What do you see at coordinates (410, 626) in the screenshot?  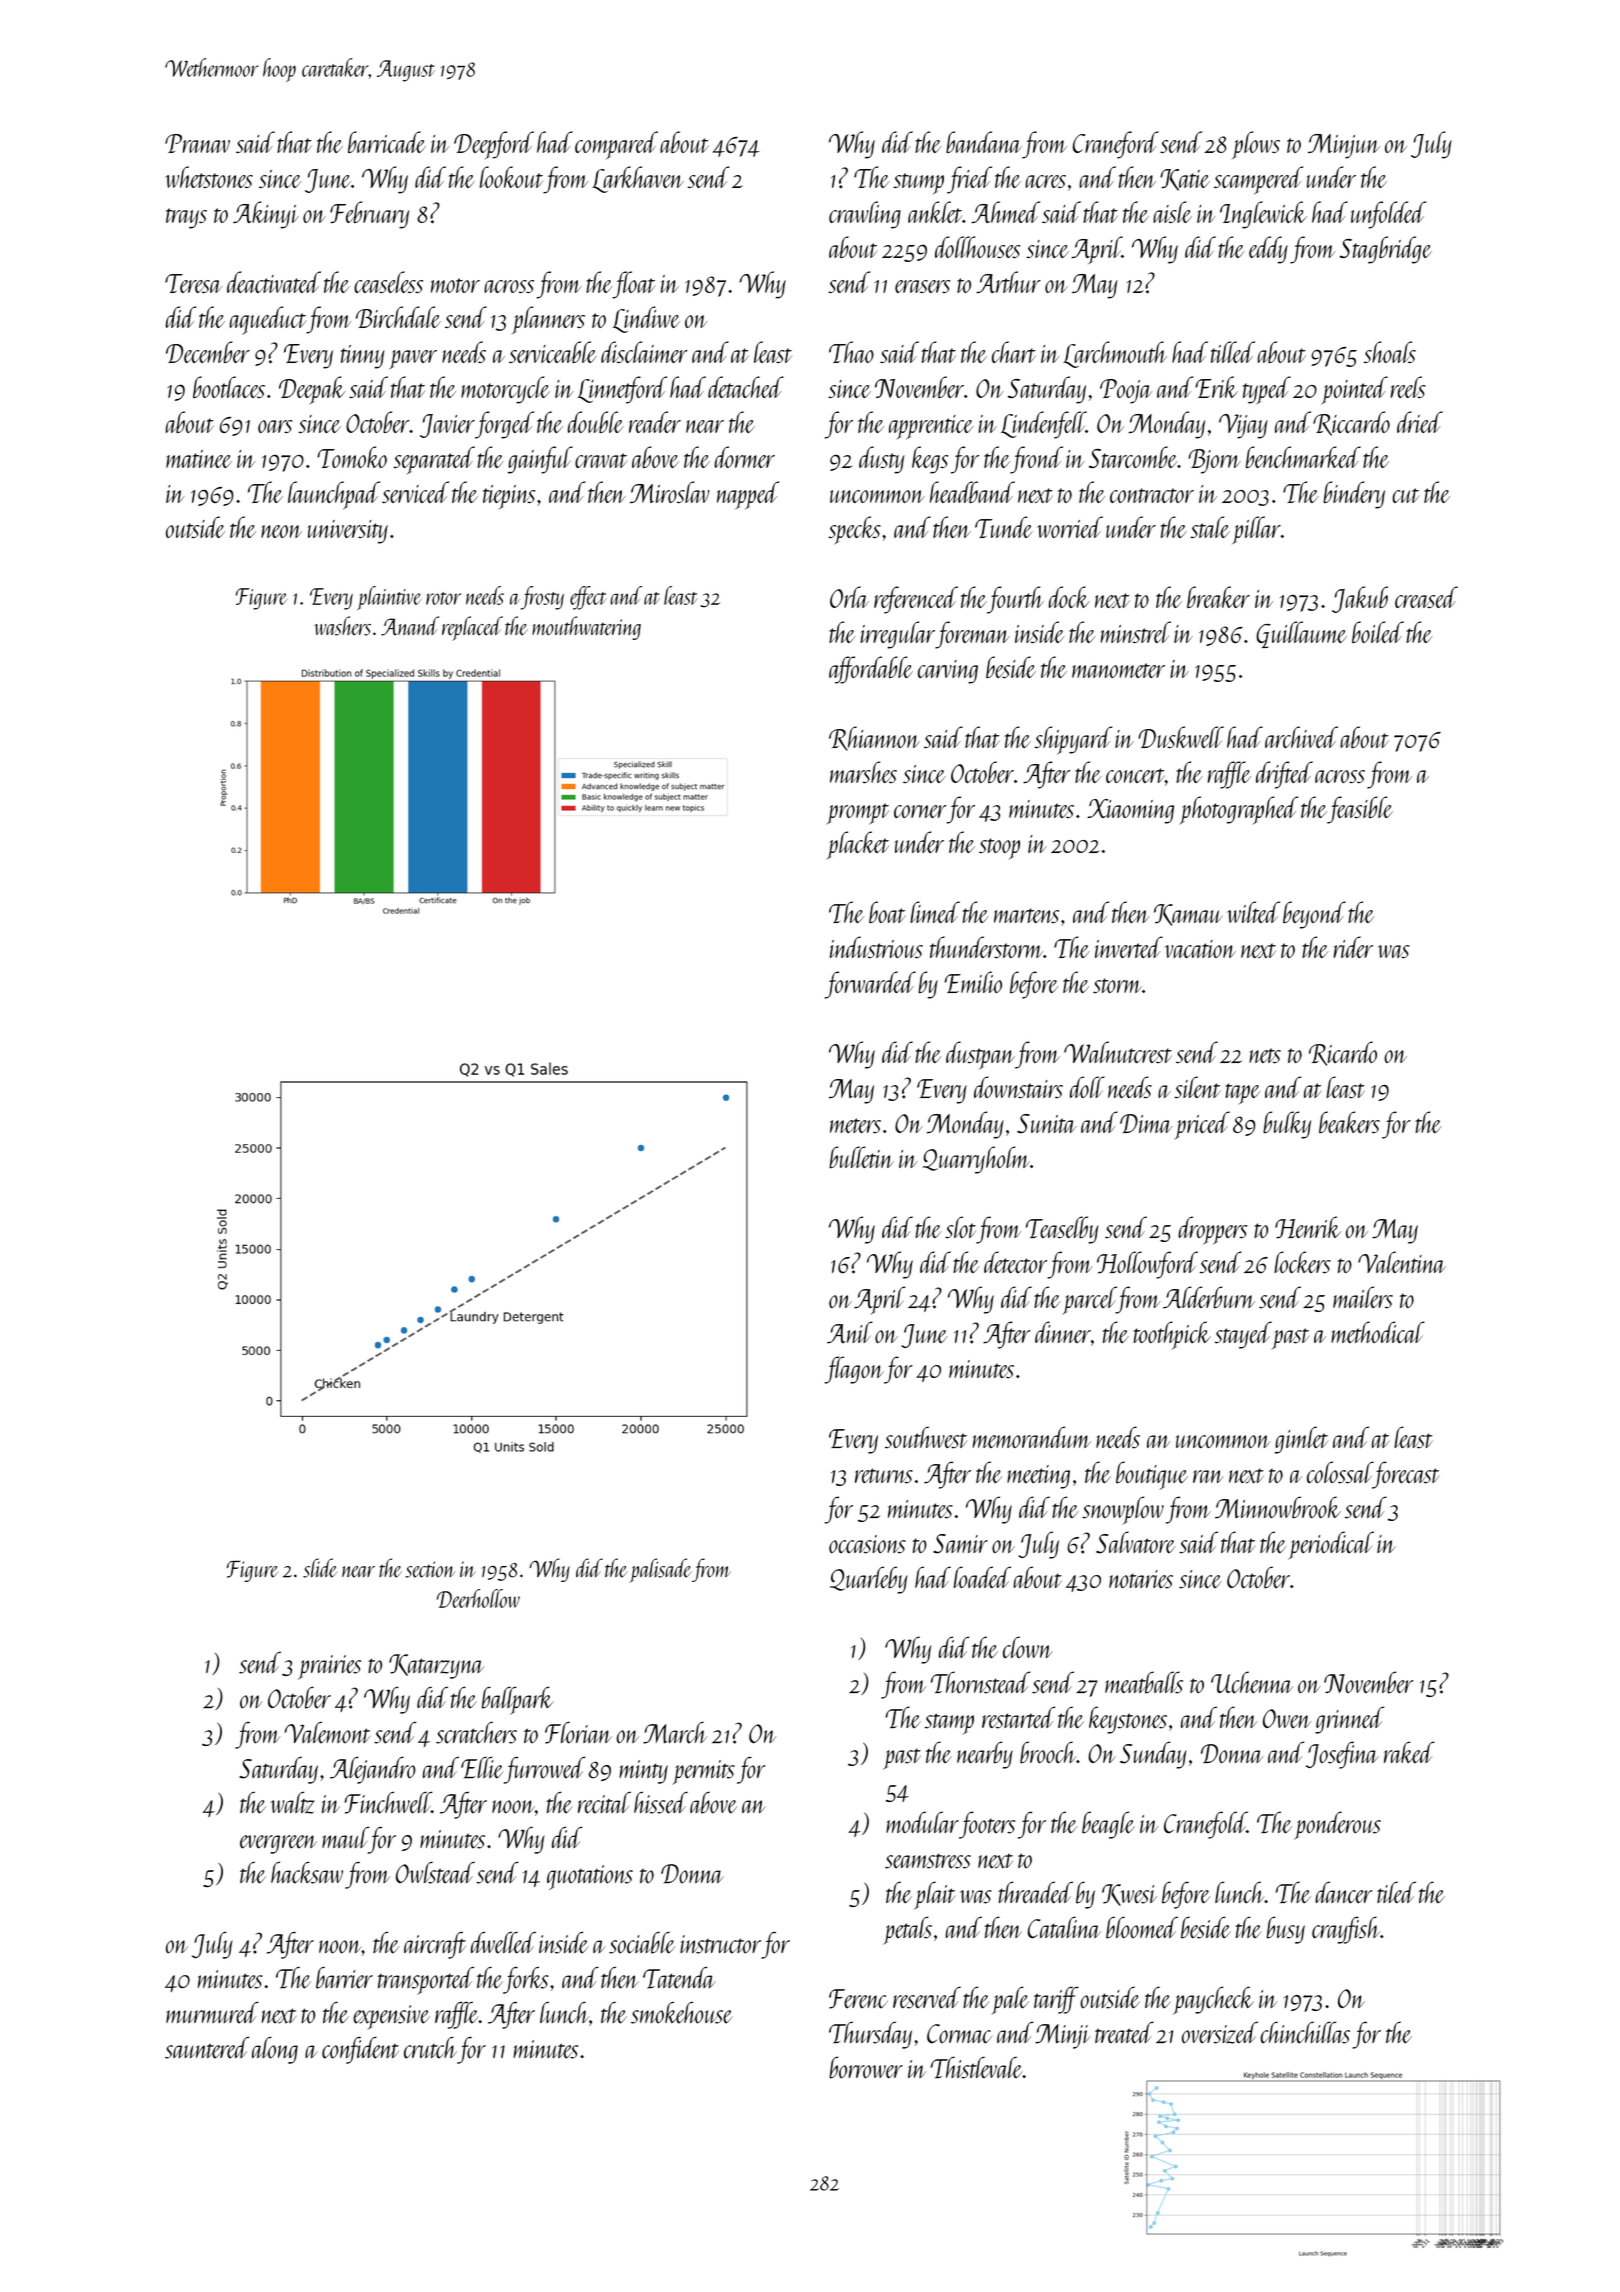 I see `Anand` at bounding box center [410, 626].
